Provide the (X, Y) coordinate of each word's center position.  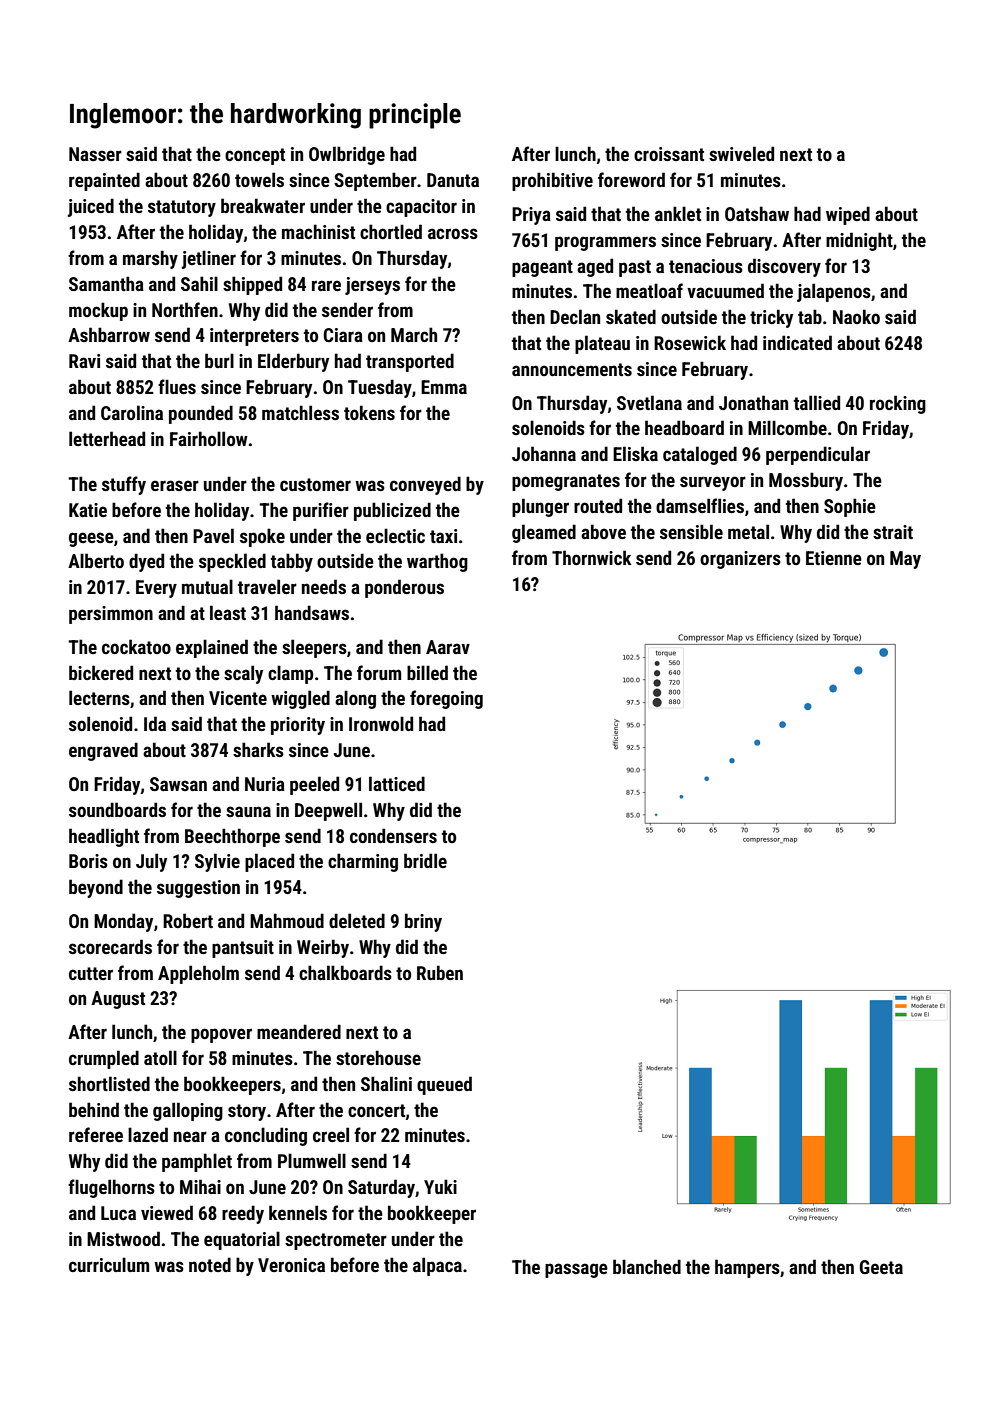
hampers (747, 1268)
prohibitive (552, 181)
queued (444, 1085)
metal (748, 531)
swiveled (741, 153)
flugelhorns (111, 1188)
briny (423, 922)
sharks (258, 749)
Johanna (544, 453)
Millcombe (787, 427)
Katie (88, 510)
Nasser (95, 154)
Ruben (440, 972)
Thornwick (592, 557)
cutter (91, 973)
